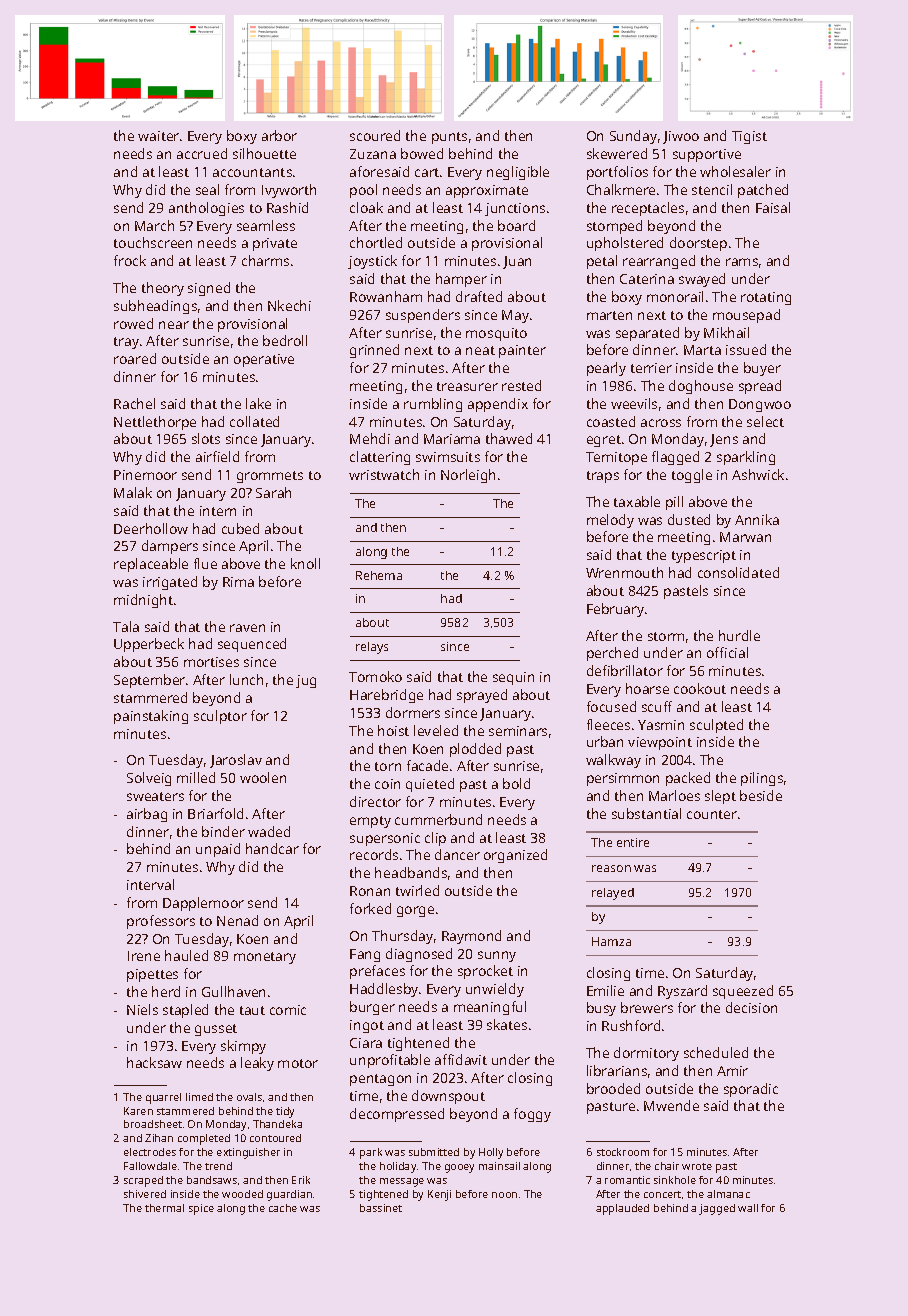  I want to click on Karen, so click(138, 1111).
